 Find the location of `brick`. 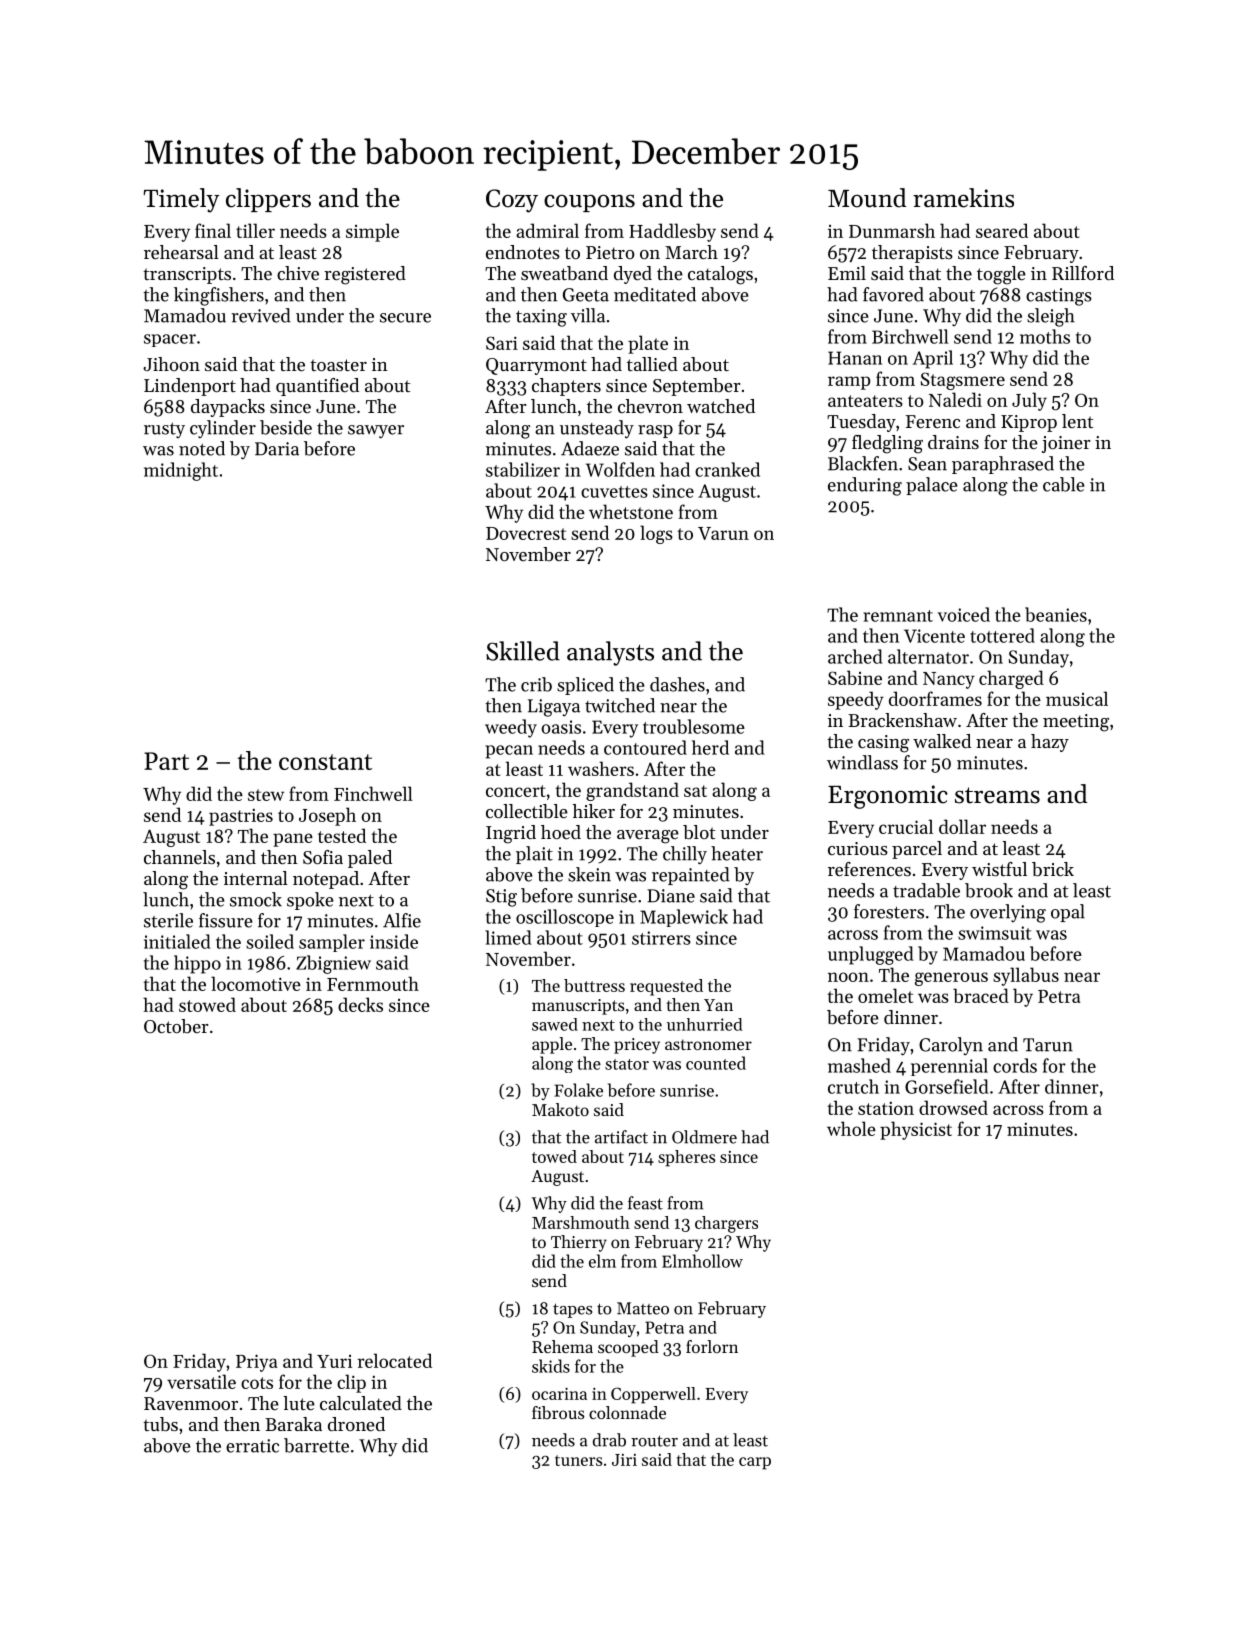

brick is located at coordinates (1053, 869).
